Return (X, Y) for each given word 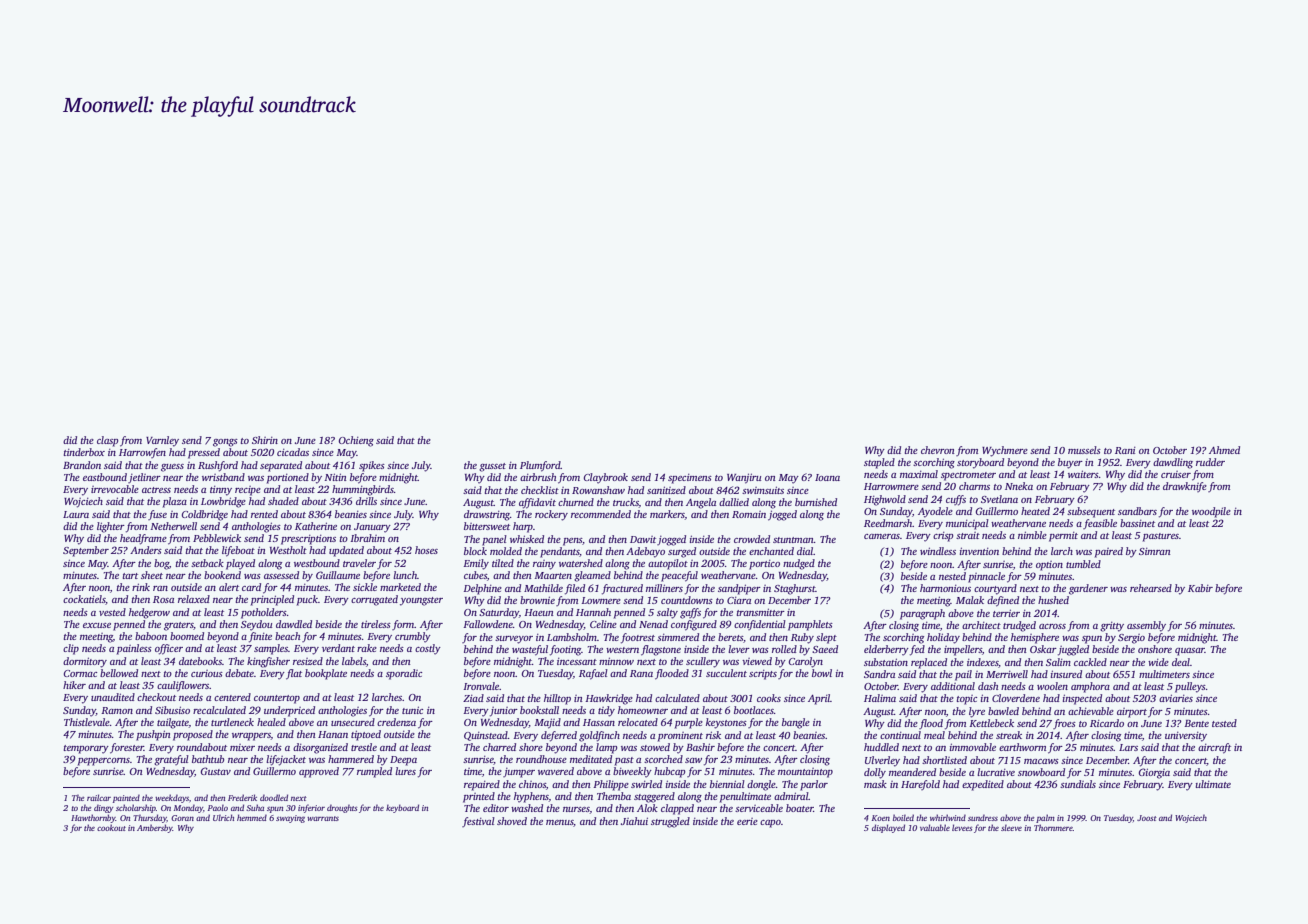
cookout (111, 827)
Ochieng (356, 441)
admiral (791, 796)
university (1186, 737)
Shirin (265, 440)
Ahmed (1224, 450)
